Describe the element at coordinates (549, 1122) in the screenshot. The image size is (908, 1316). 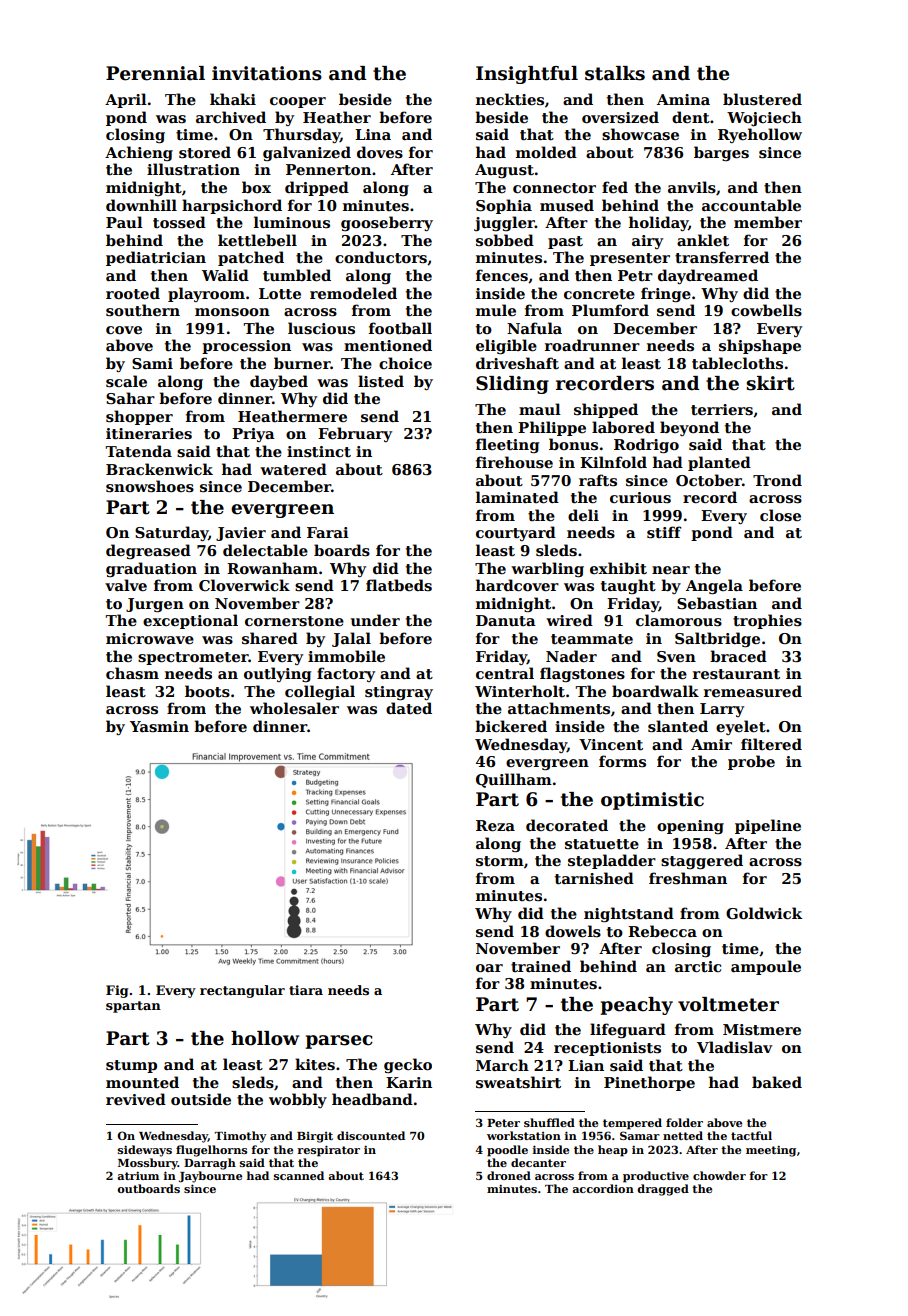
I see `shuffled` at that location.
